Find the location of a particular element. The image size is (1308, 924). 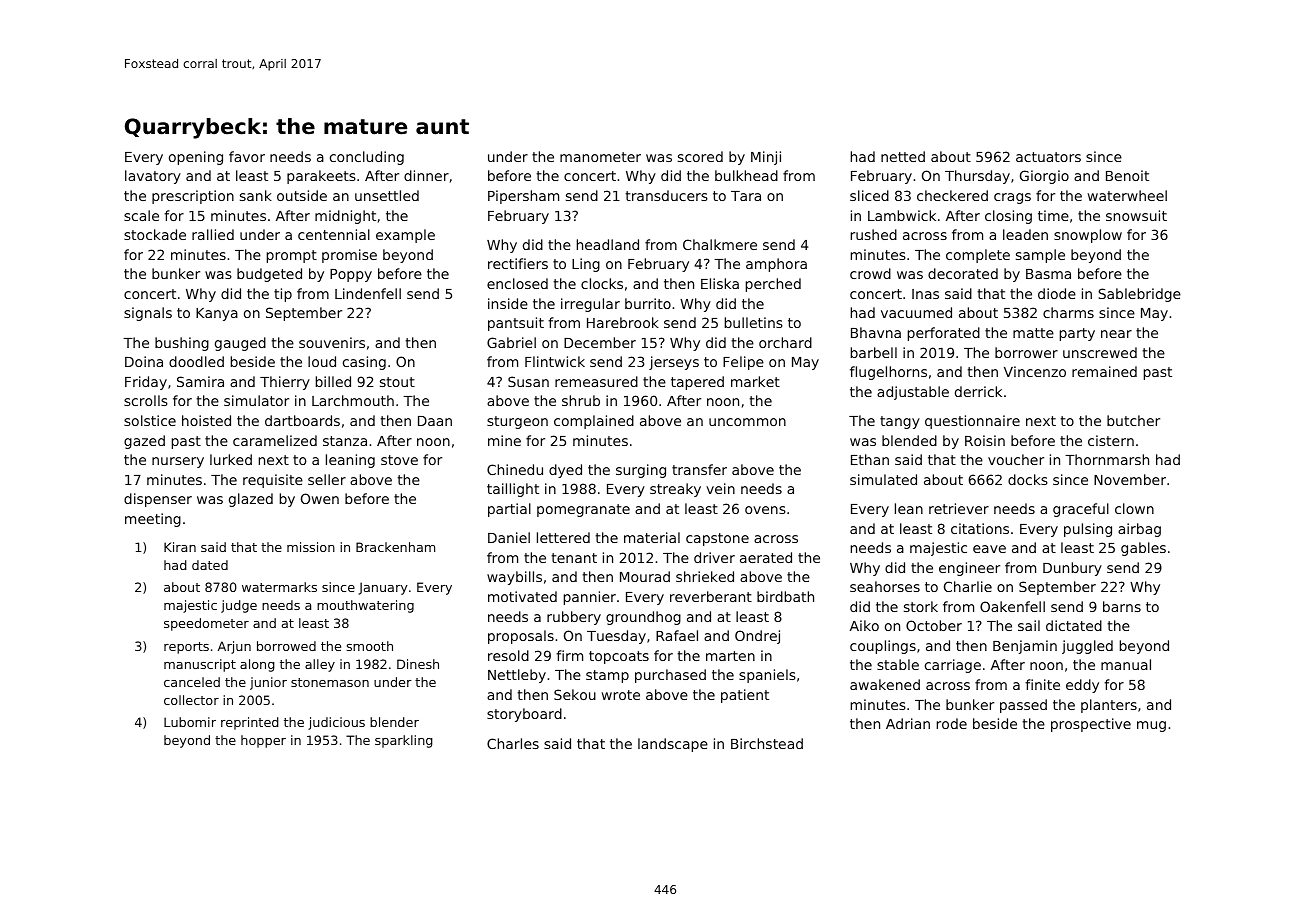

cistern is located at coordinates (1111, 440).
